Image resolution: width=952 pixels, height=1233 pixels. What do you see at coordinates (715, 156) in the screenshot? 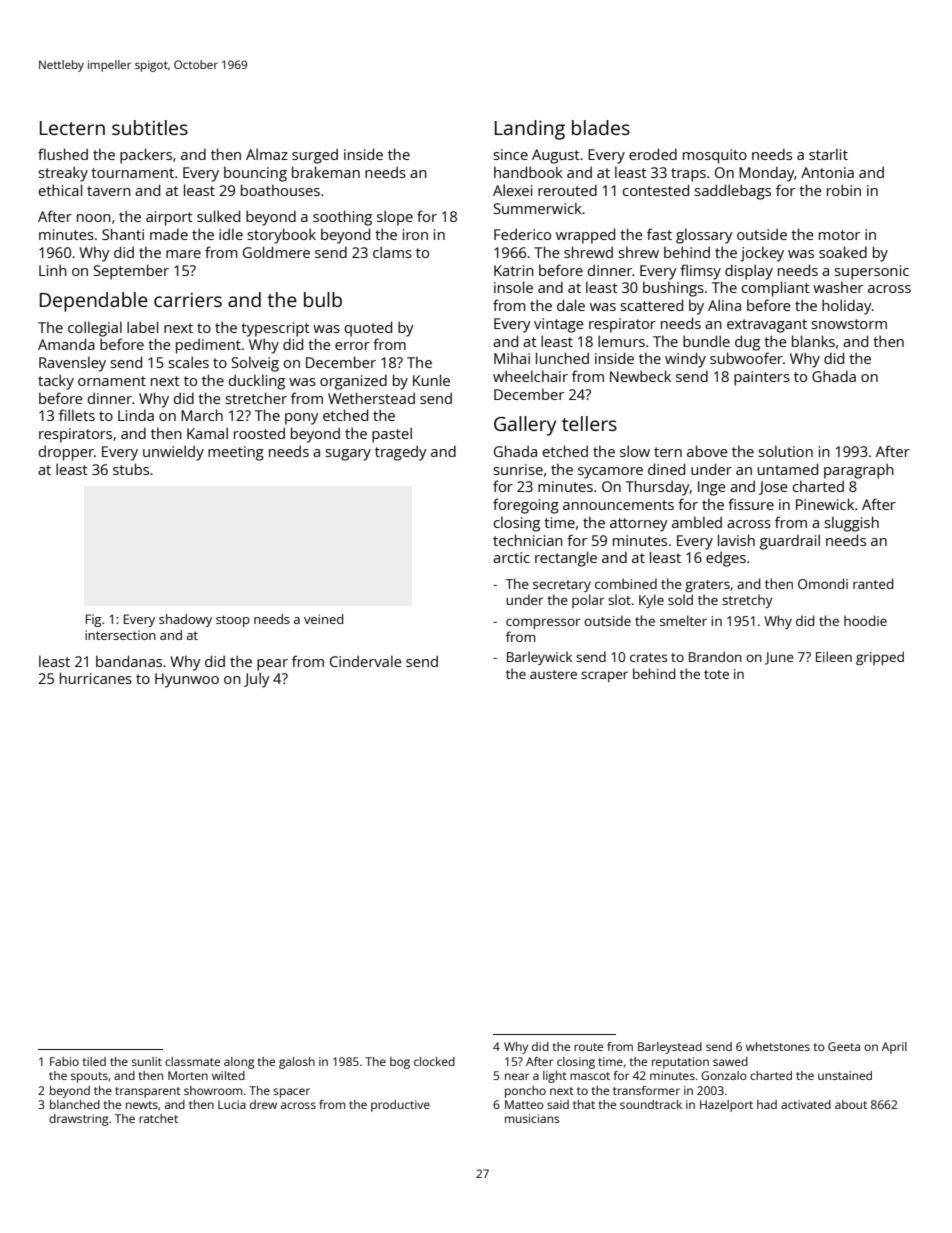
I see `mosquito` at bounding box center [715, 156].
